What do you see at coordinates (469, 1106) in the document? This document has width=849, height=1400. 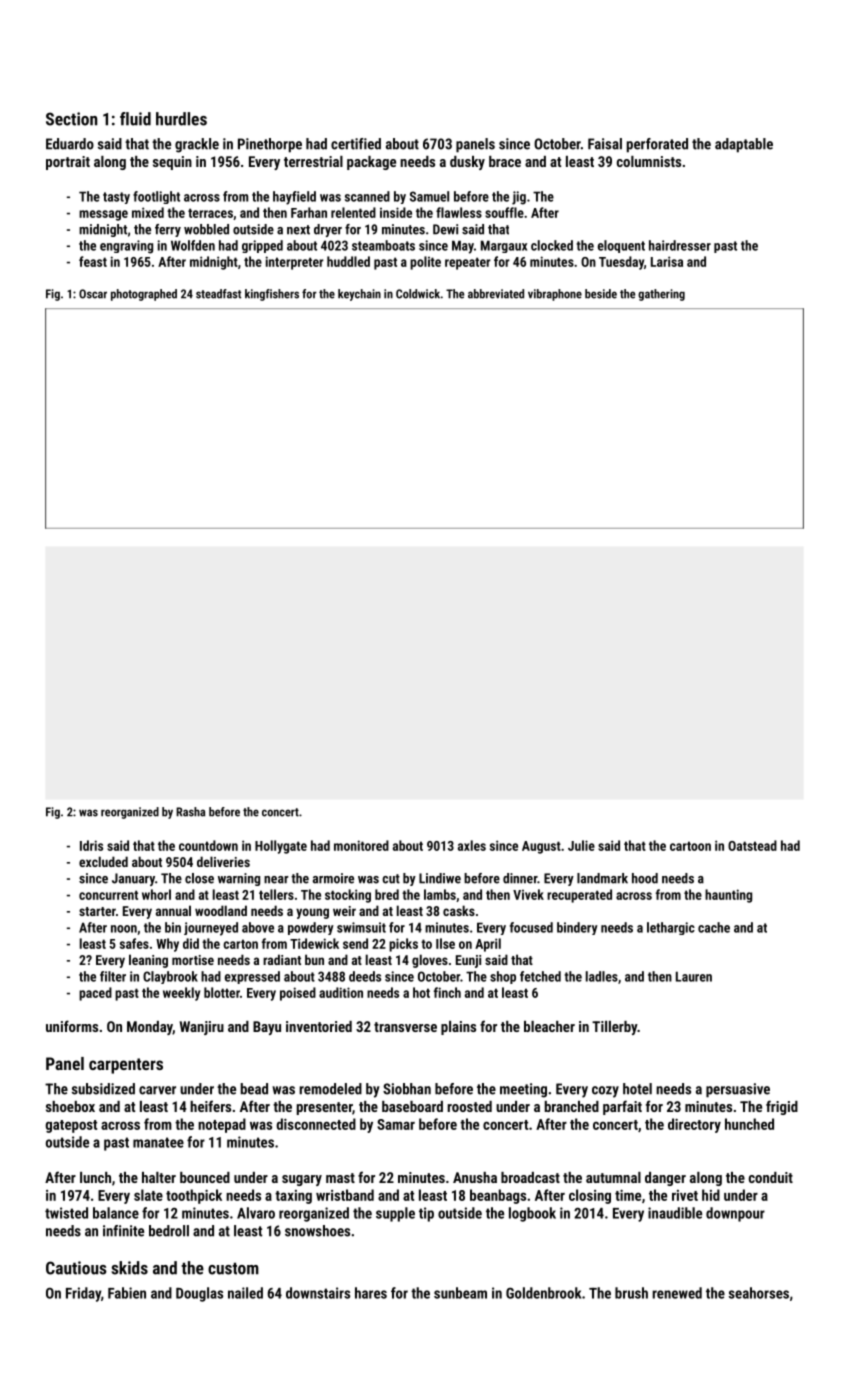 I see `roosted` at bounding box center [469, 1106].
